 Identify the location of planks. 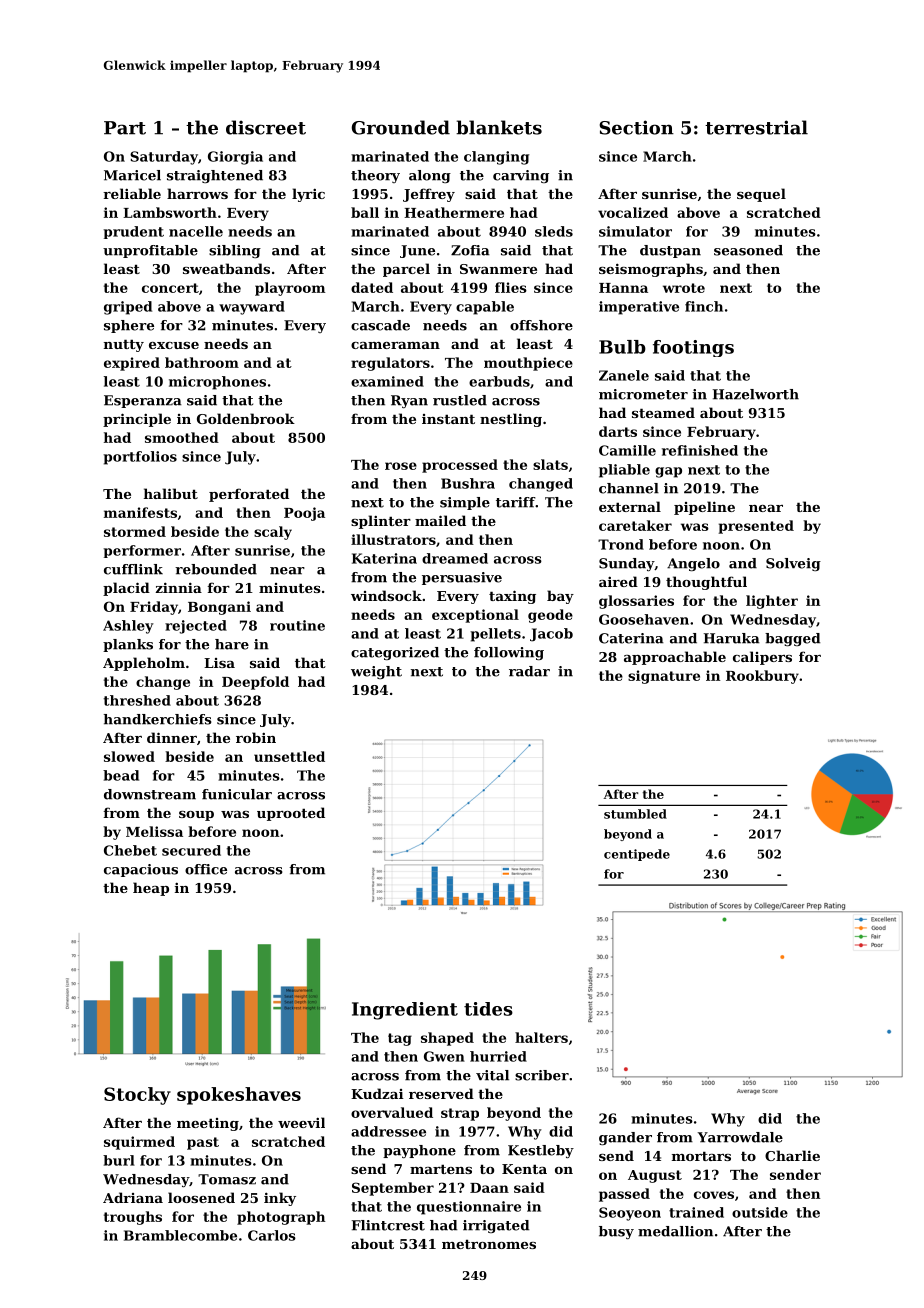
(128, 645).
